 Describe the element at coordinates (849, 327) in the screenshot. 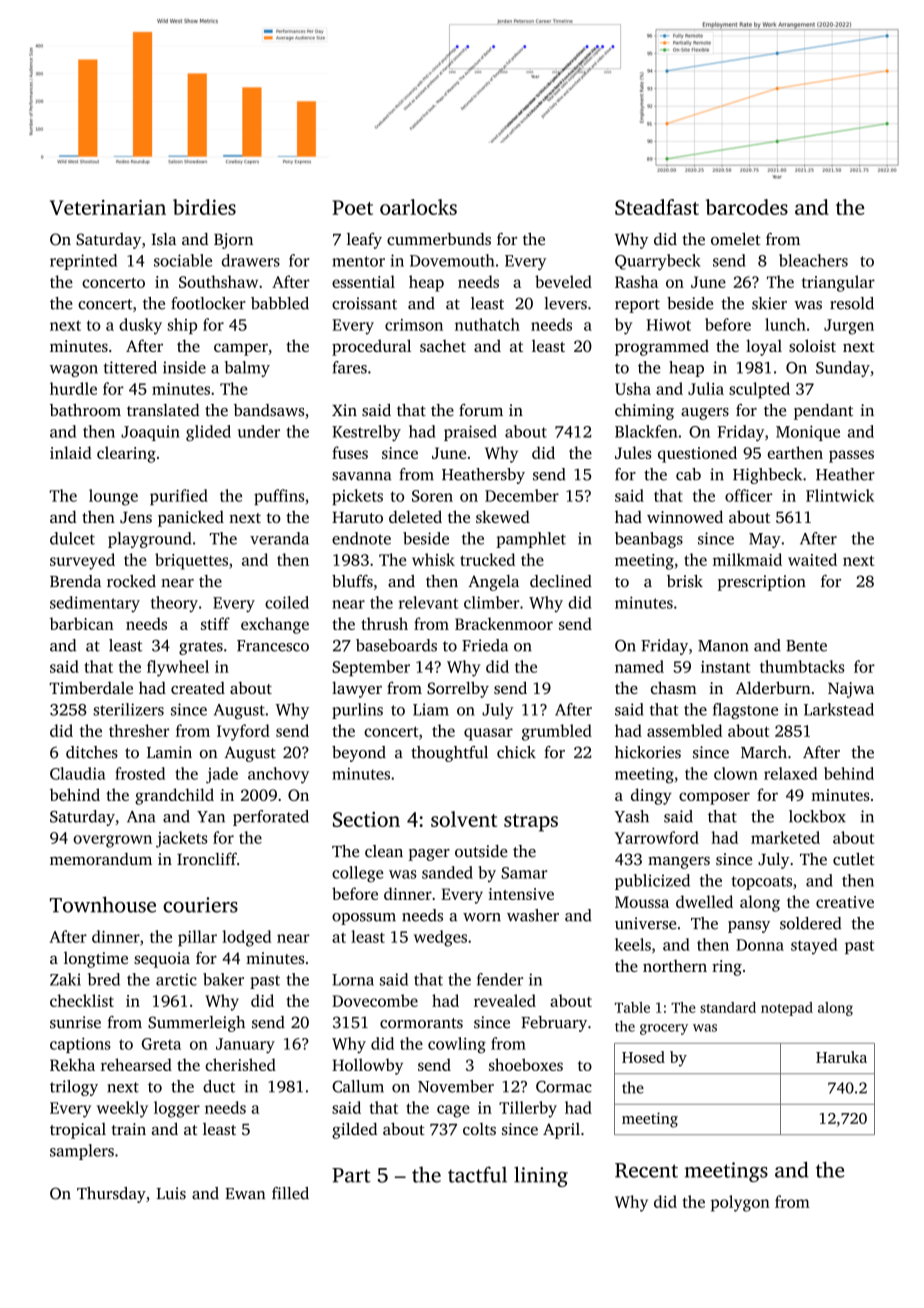

I see `Jurgen` at that location.
